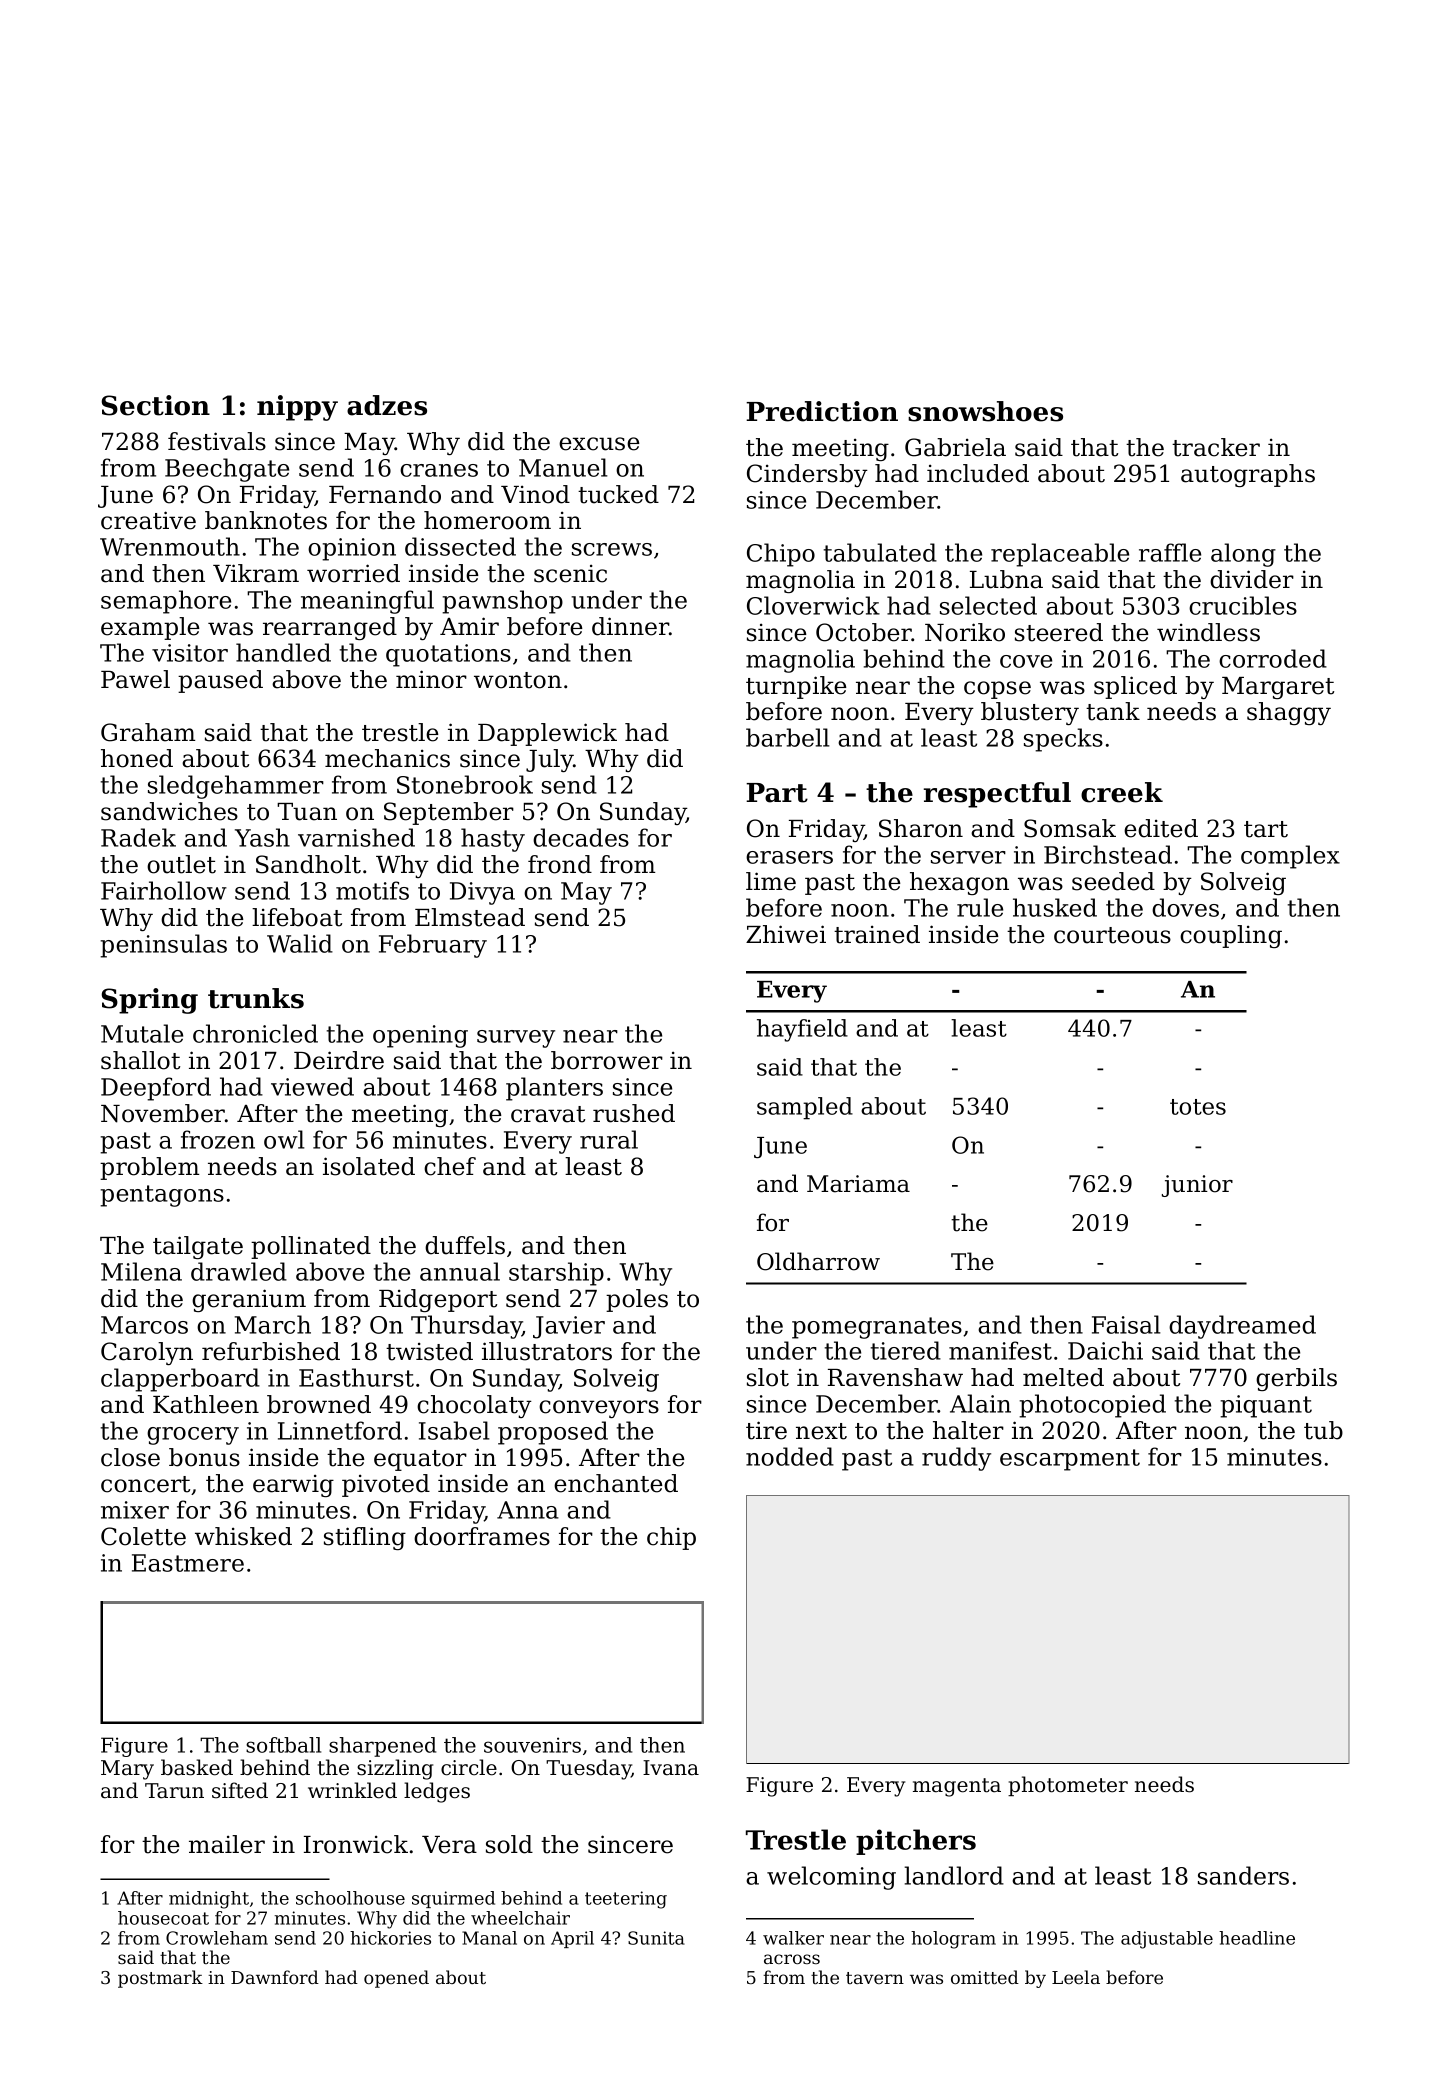  I want to click on creative, so click(148, 520).
